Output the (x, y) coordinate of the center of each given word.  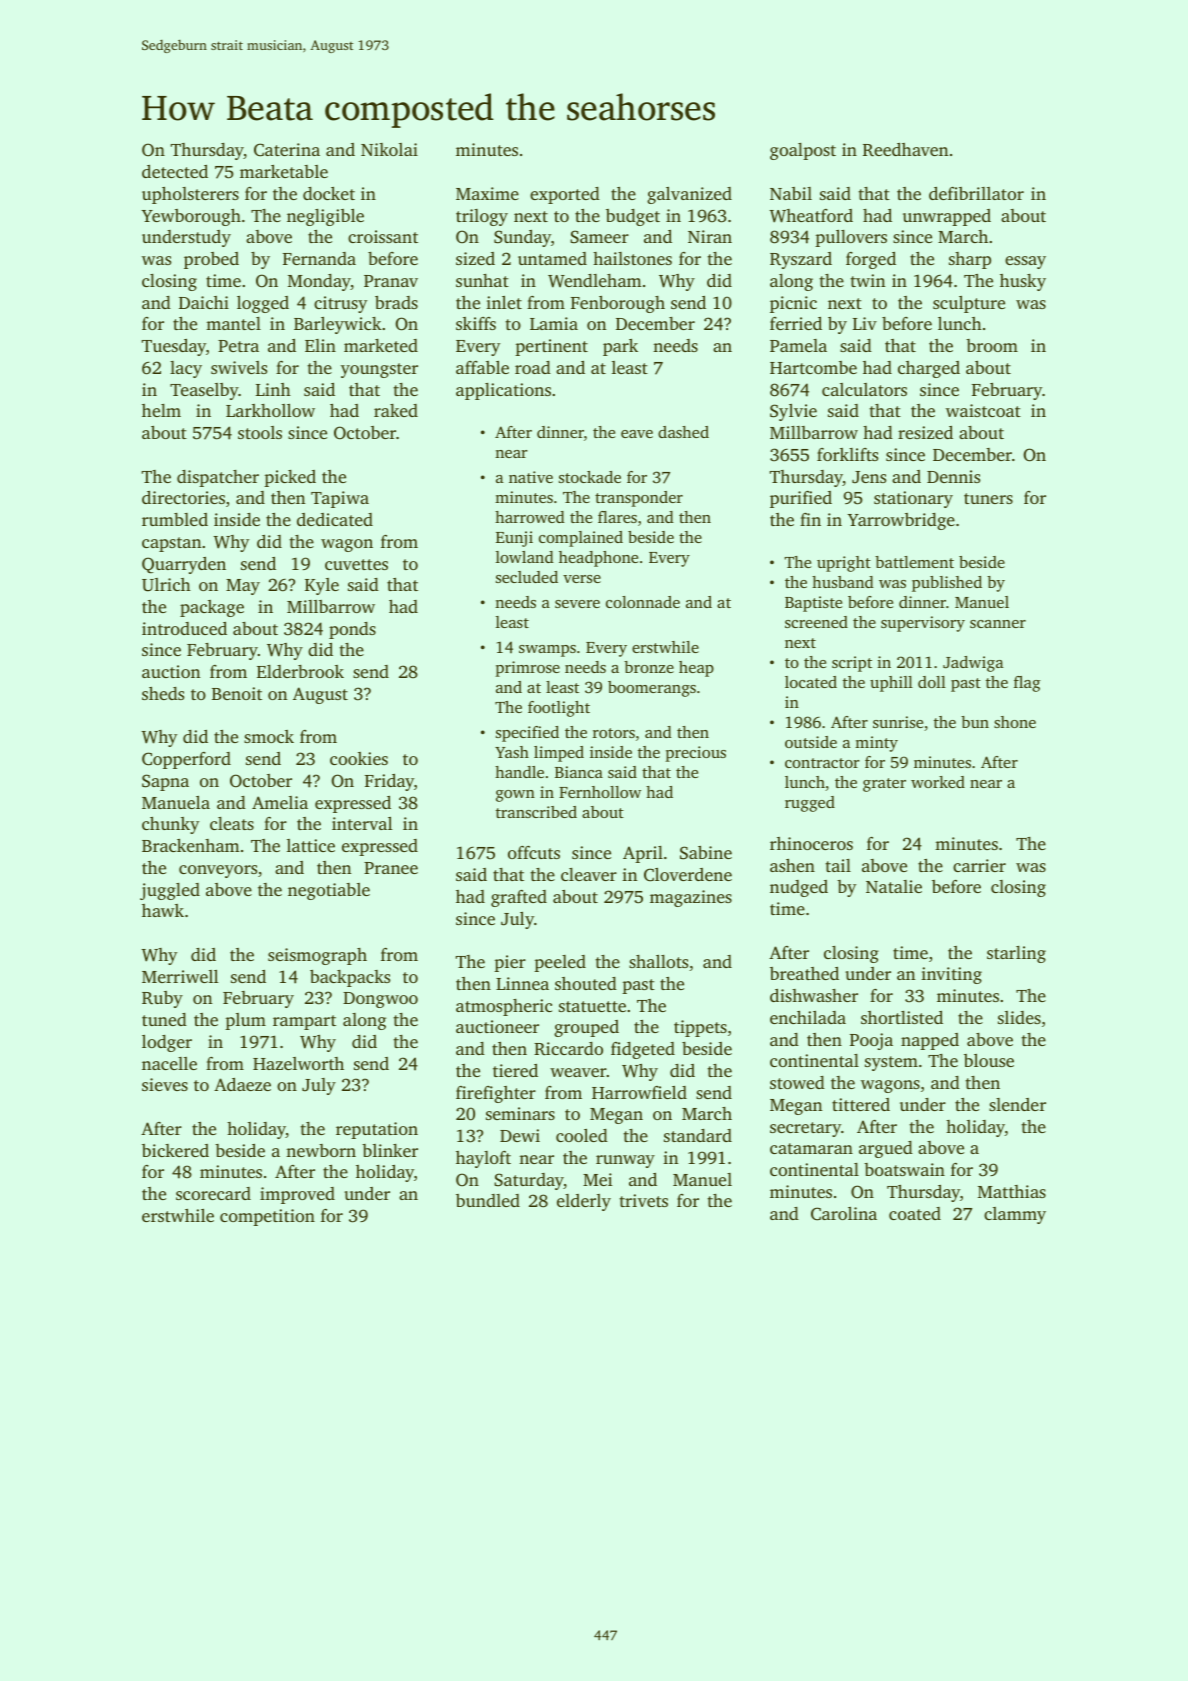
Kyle (322, 586)
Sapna (165, 782)
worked (938, 782)
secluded (527, 577)
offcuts (534, 852)
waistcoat (983, 410)
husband (843, 582)
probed (211, 260)
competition (267, 1217)
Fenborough (618, 304)
